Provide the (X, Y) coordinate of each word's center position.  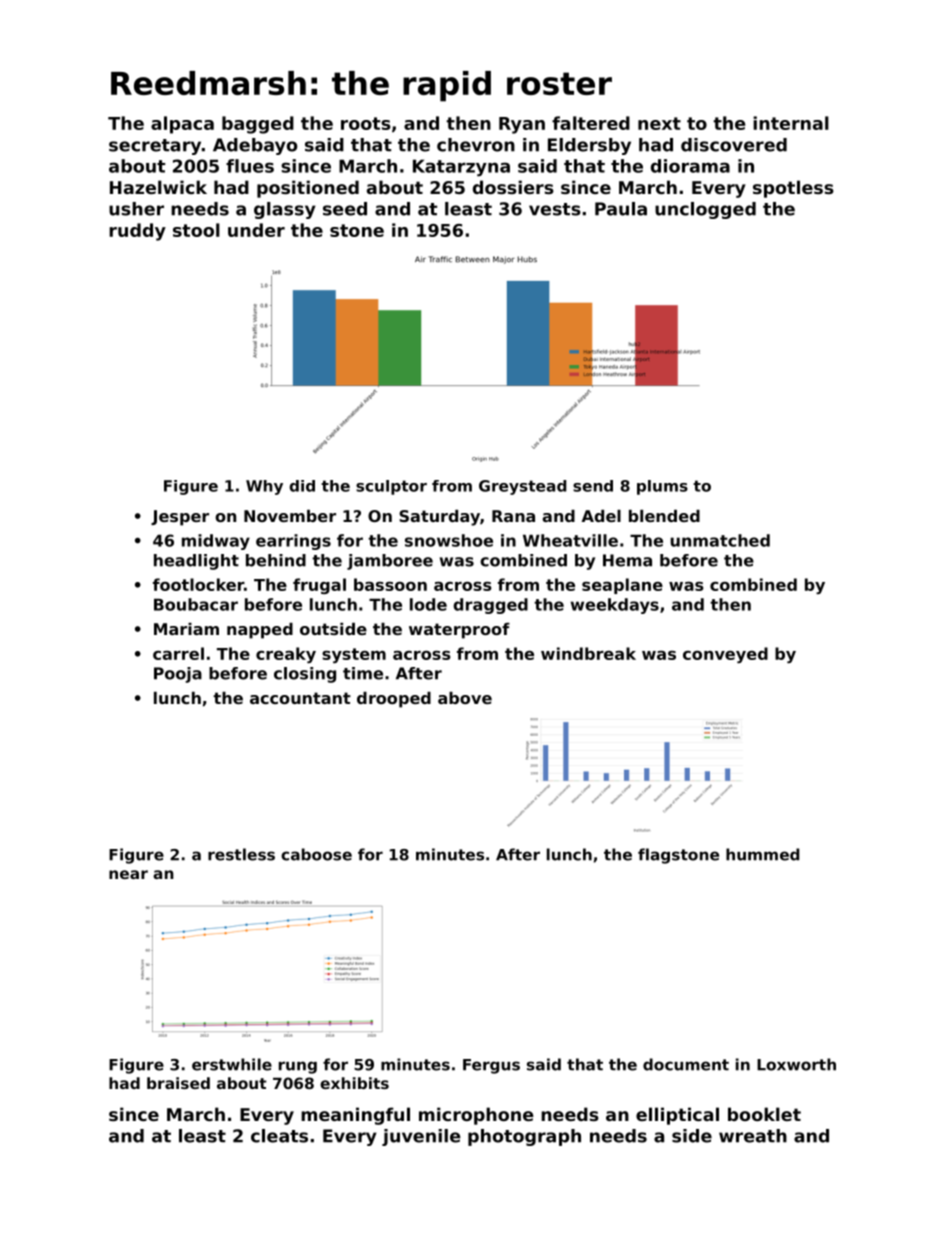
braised (178, 1083)
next (659, 123)
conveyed (725, 655)
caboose (316, 854)
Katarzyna (461, 168)
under (256, 230)
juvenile (421, 1137)
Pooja (178, 675)
